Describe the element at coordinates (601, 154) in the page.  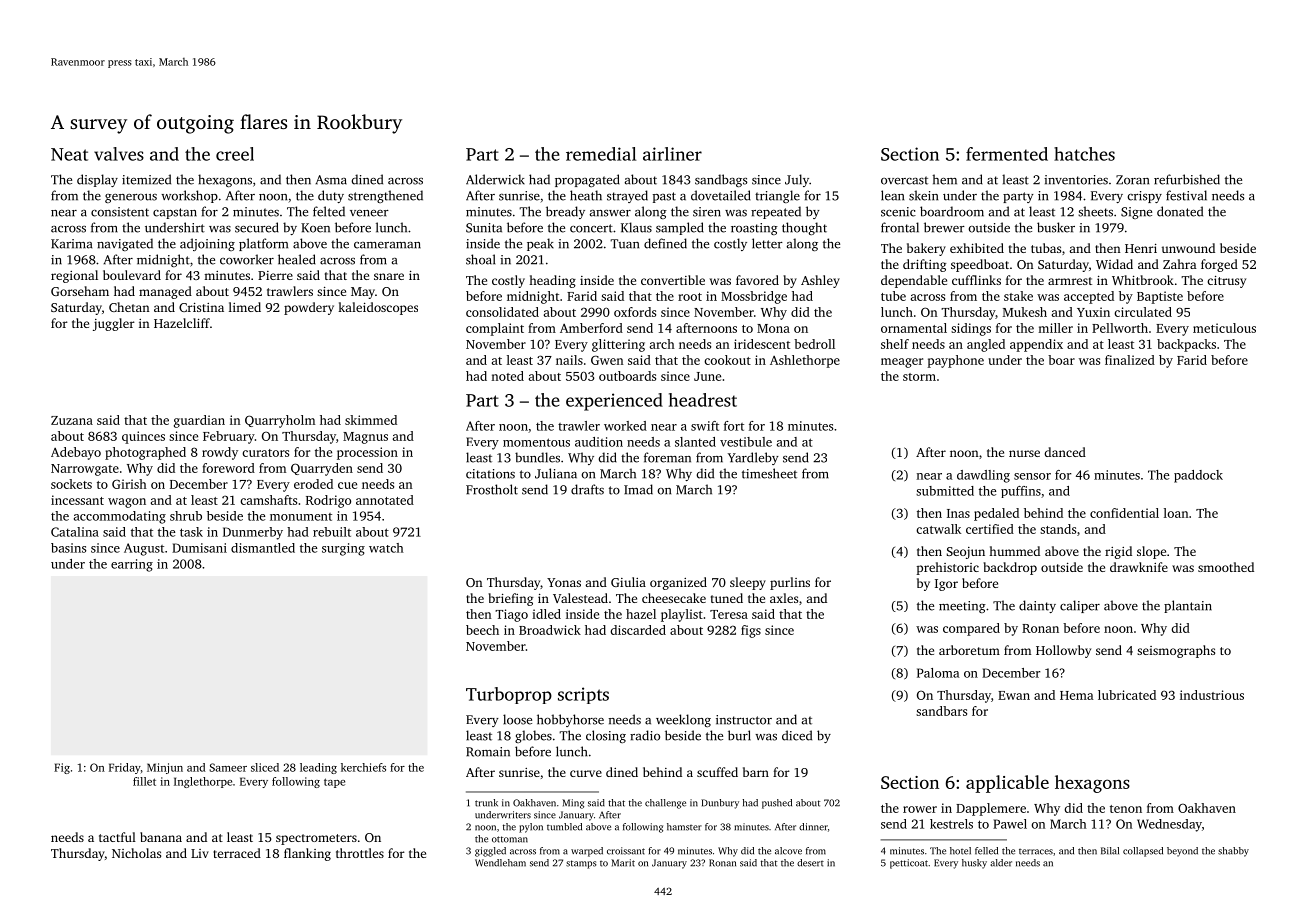
I see `remedial` at that location.
